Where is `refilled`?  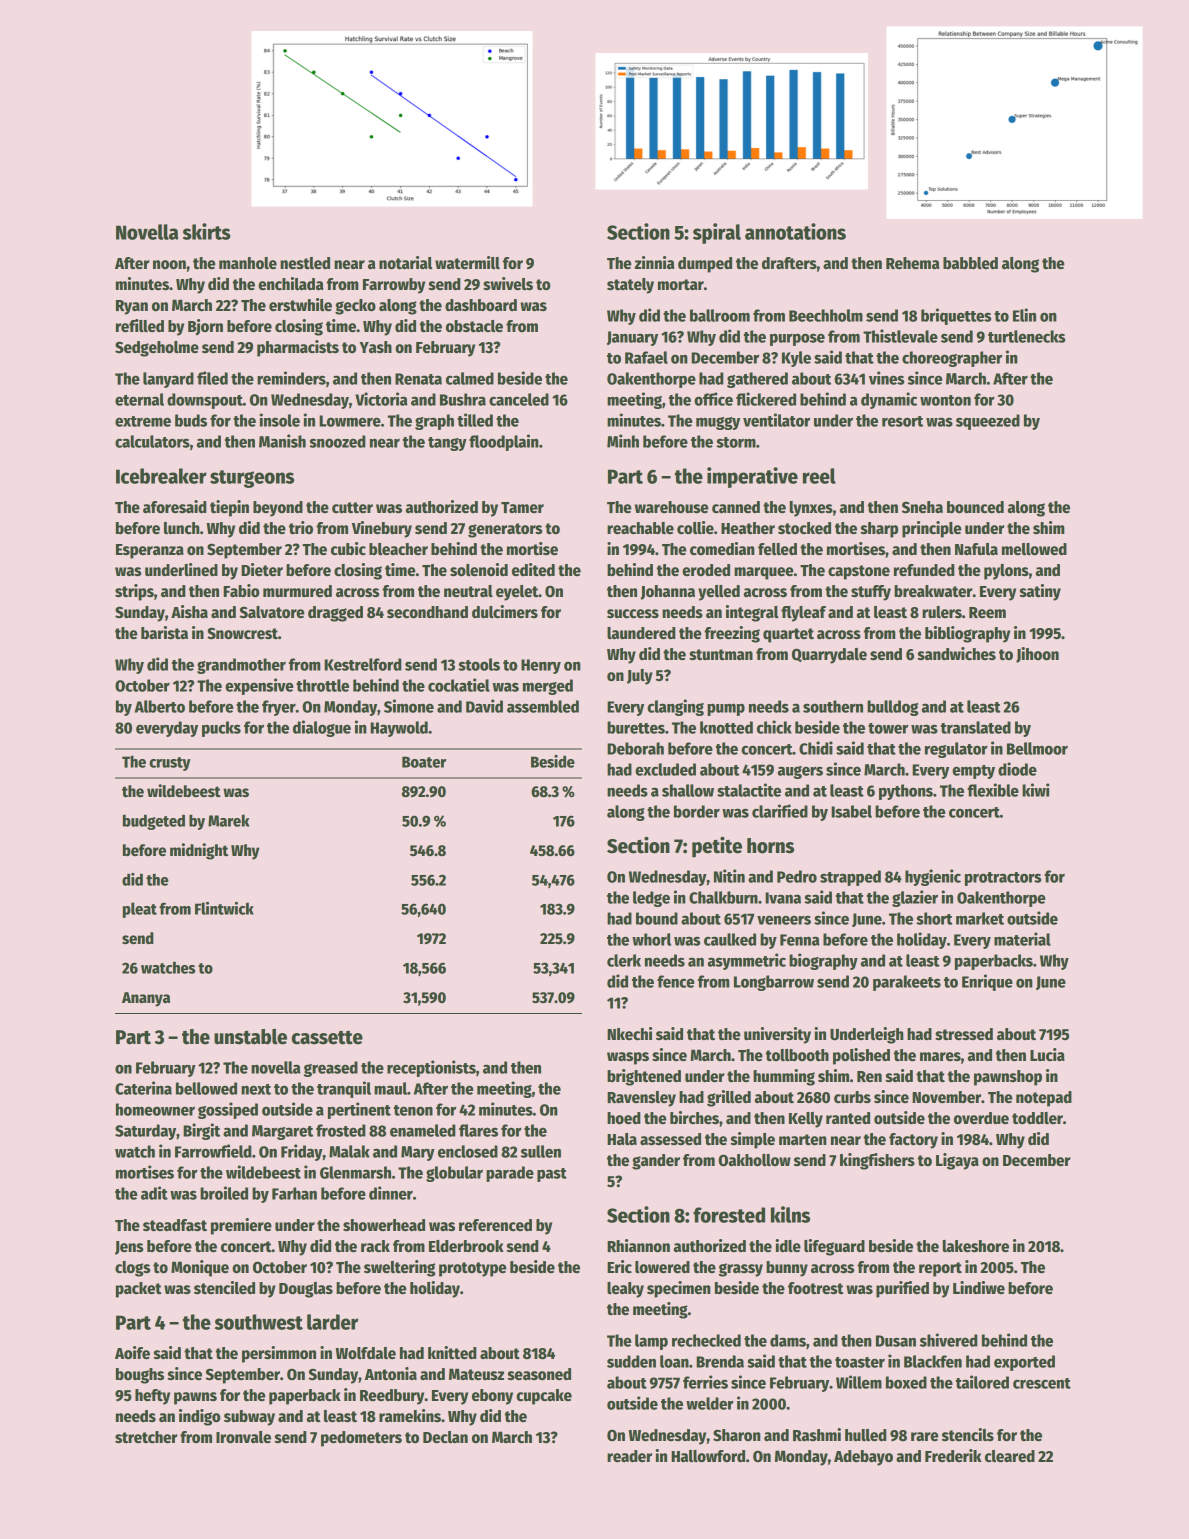
refilled is located at coordinates (140, 326).
